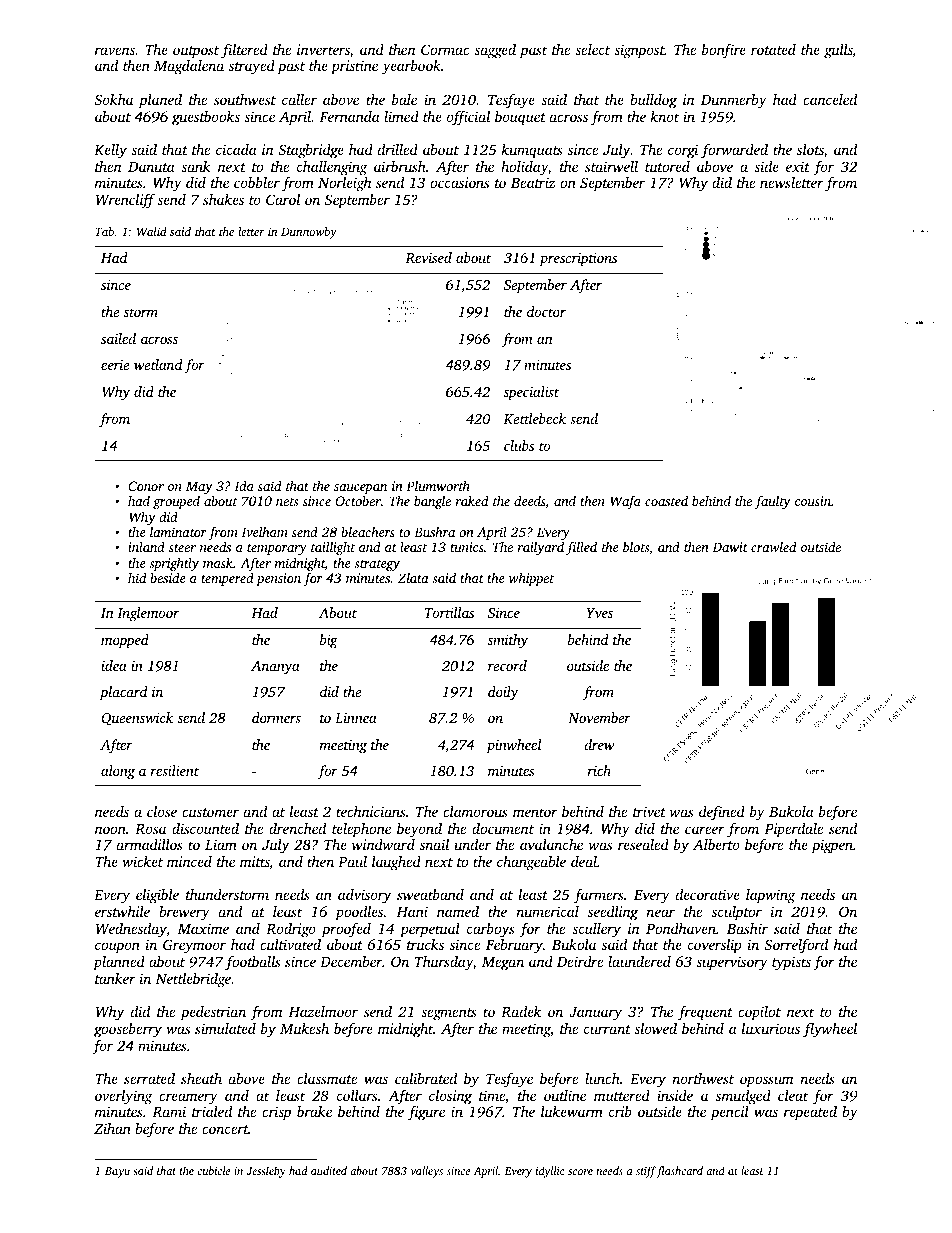  What do you see at coordinates (427, 1172) in the page?
I see `valleys` at bounding box center [427, 1172].
